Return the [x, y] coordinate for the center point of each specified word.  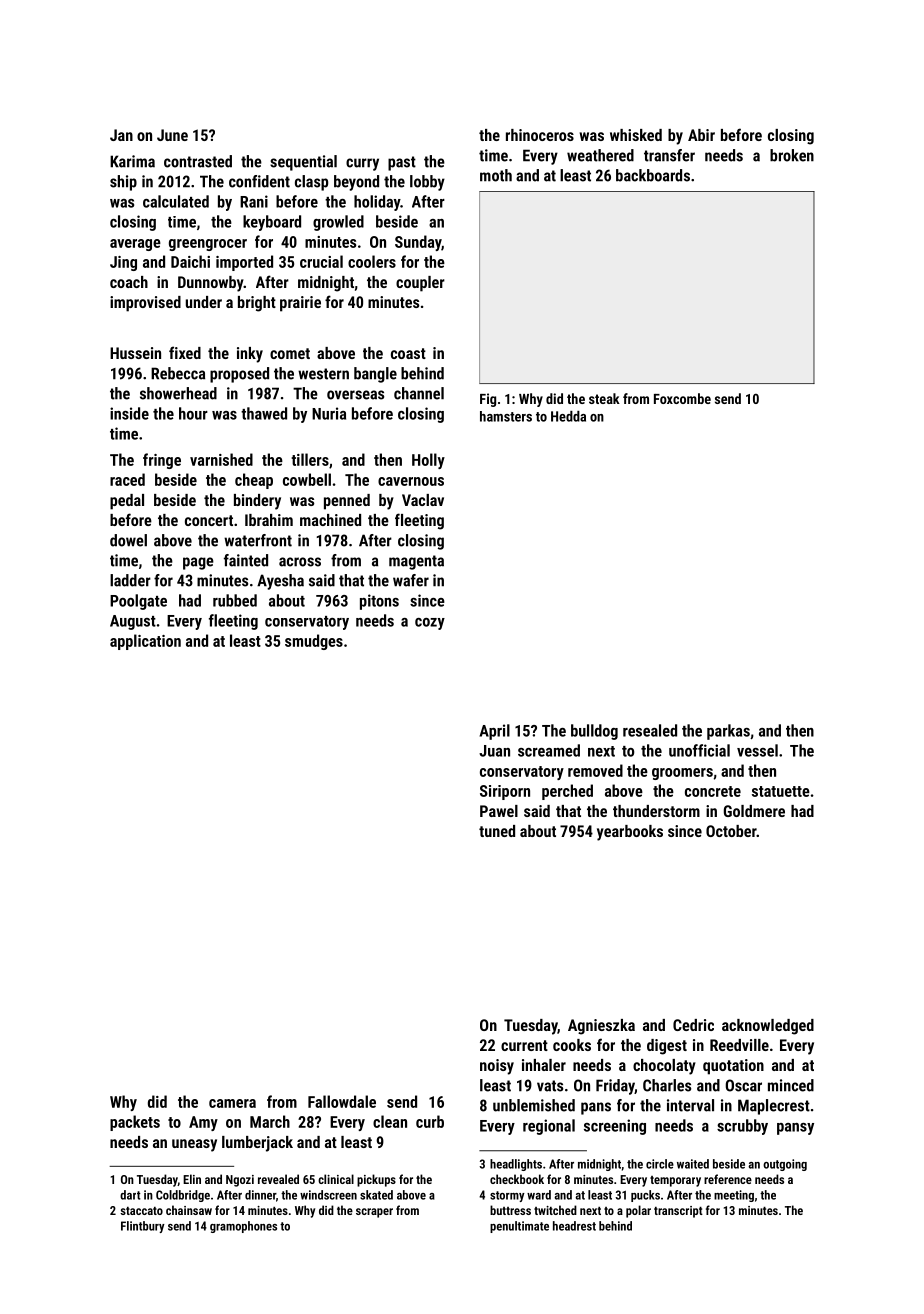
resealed [650, 730]
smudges [314, 642]
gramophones [243, 1227]
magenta [416, 562]
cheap [254, 481]
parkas [728, 732]
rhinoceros [540, 135]
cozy [430, 624]
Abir [701, 135]
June [172, 135]
